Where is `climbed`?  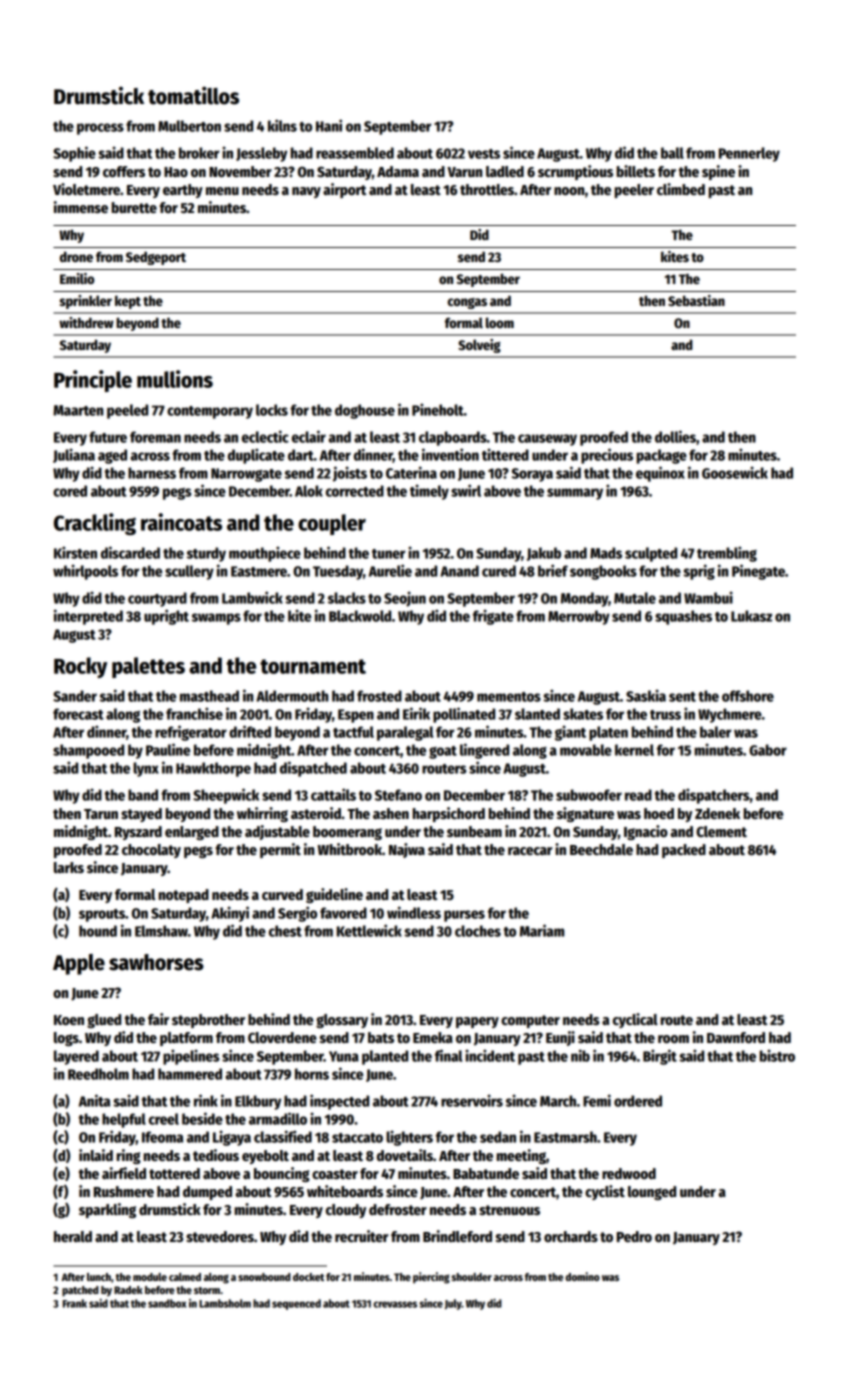 climbed is located at coordinates (681, 189).
